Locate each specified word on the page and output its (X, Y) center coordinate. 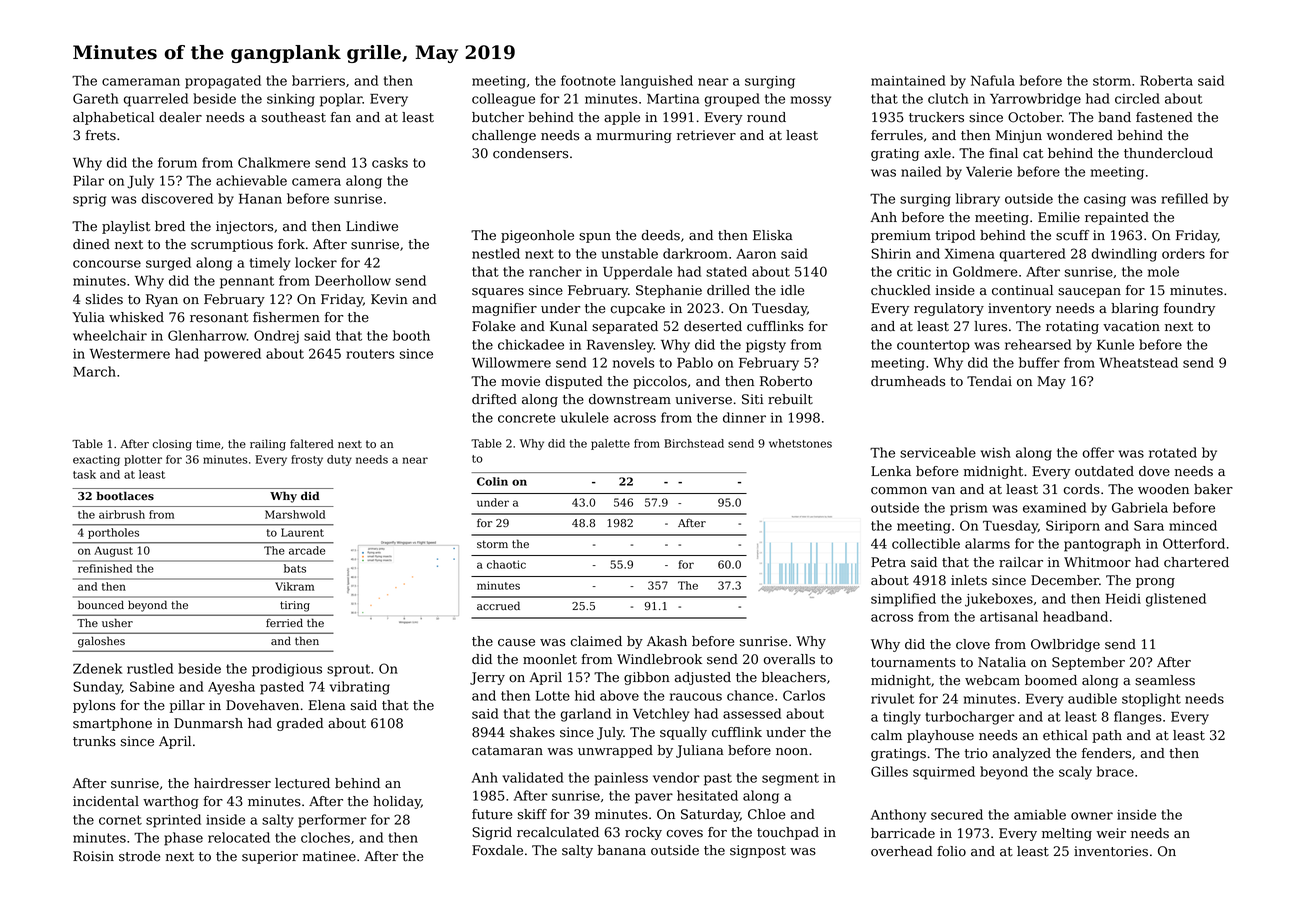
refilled (1184, 198)
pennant (247, 282)
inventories (1111, 851)
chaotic (506, 564)
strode (139, 856)
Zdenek (97, 668)
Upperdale (637, 273)
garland (586, 715)
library (978, 200)
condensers (530, 153)
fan (341, 117)
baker (1213, 489)
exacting (96, 460)
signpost (758, 851)
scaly (1075, 773)
